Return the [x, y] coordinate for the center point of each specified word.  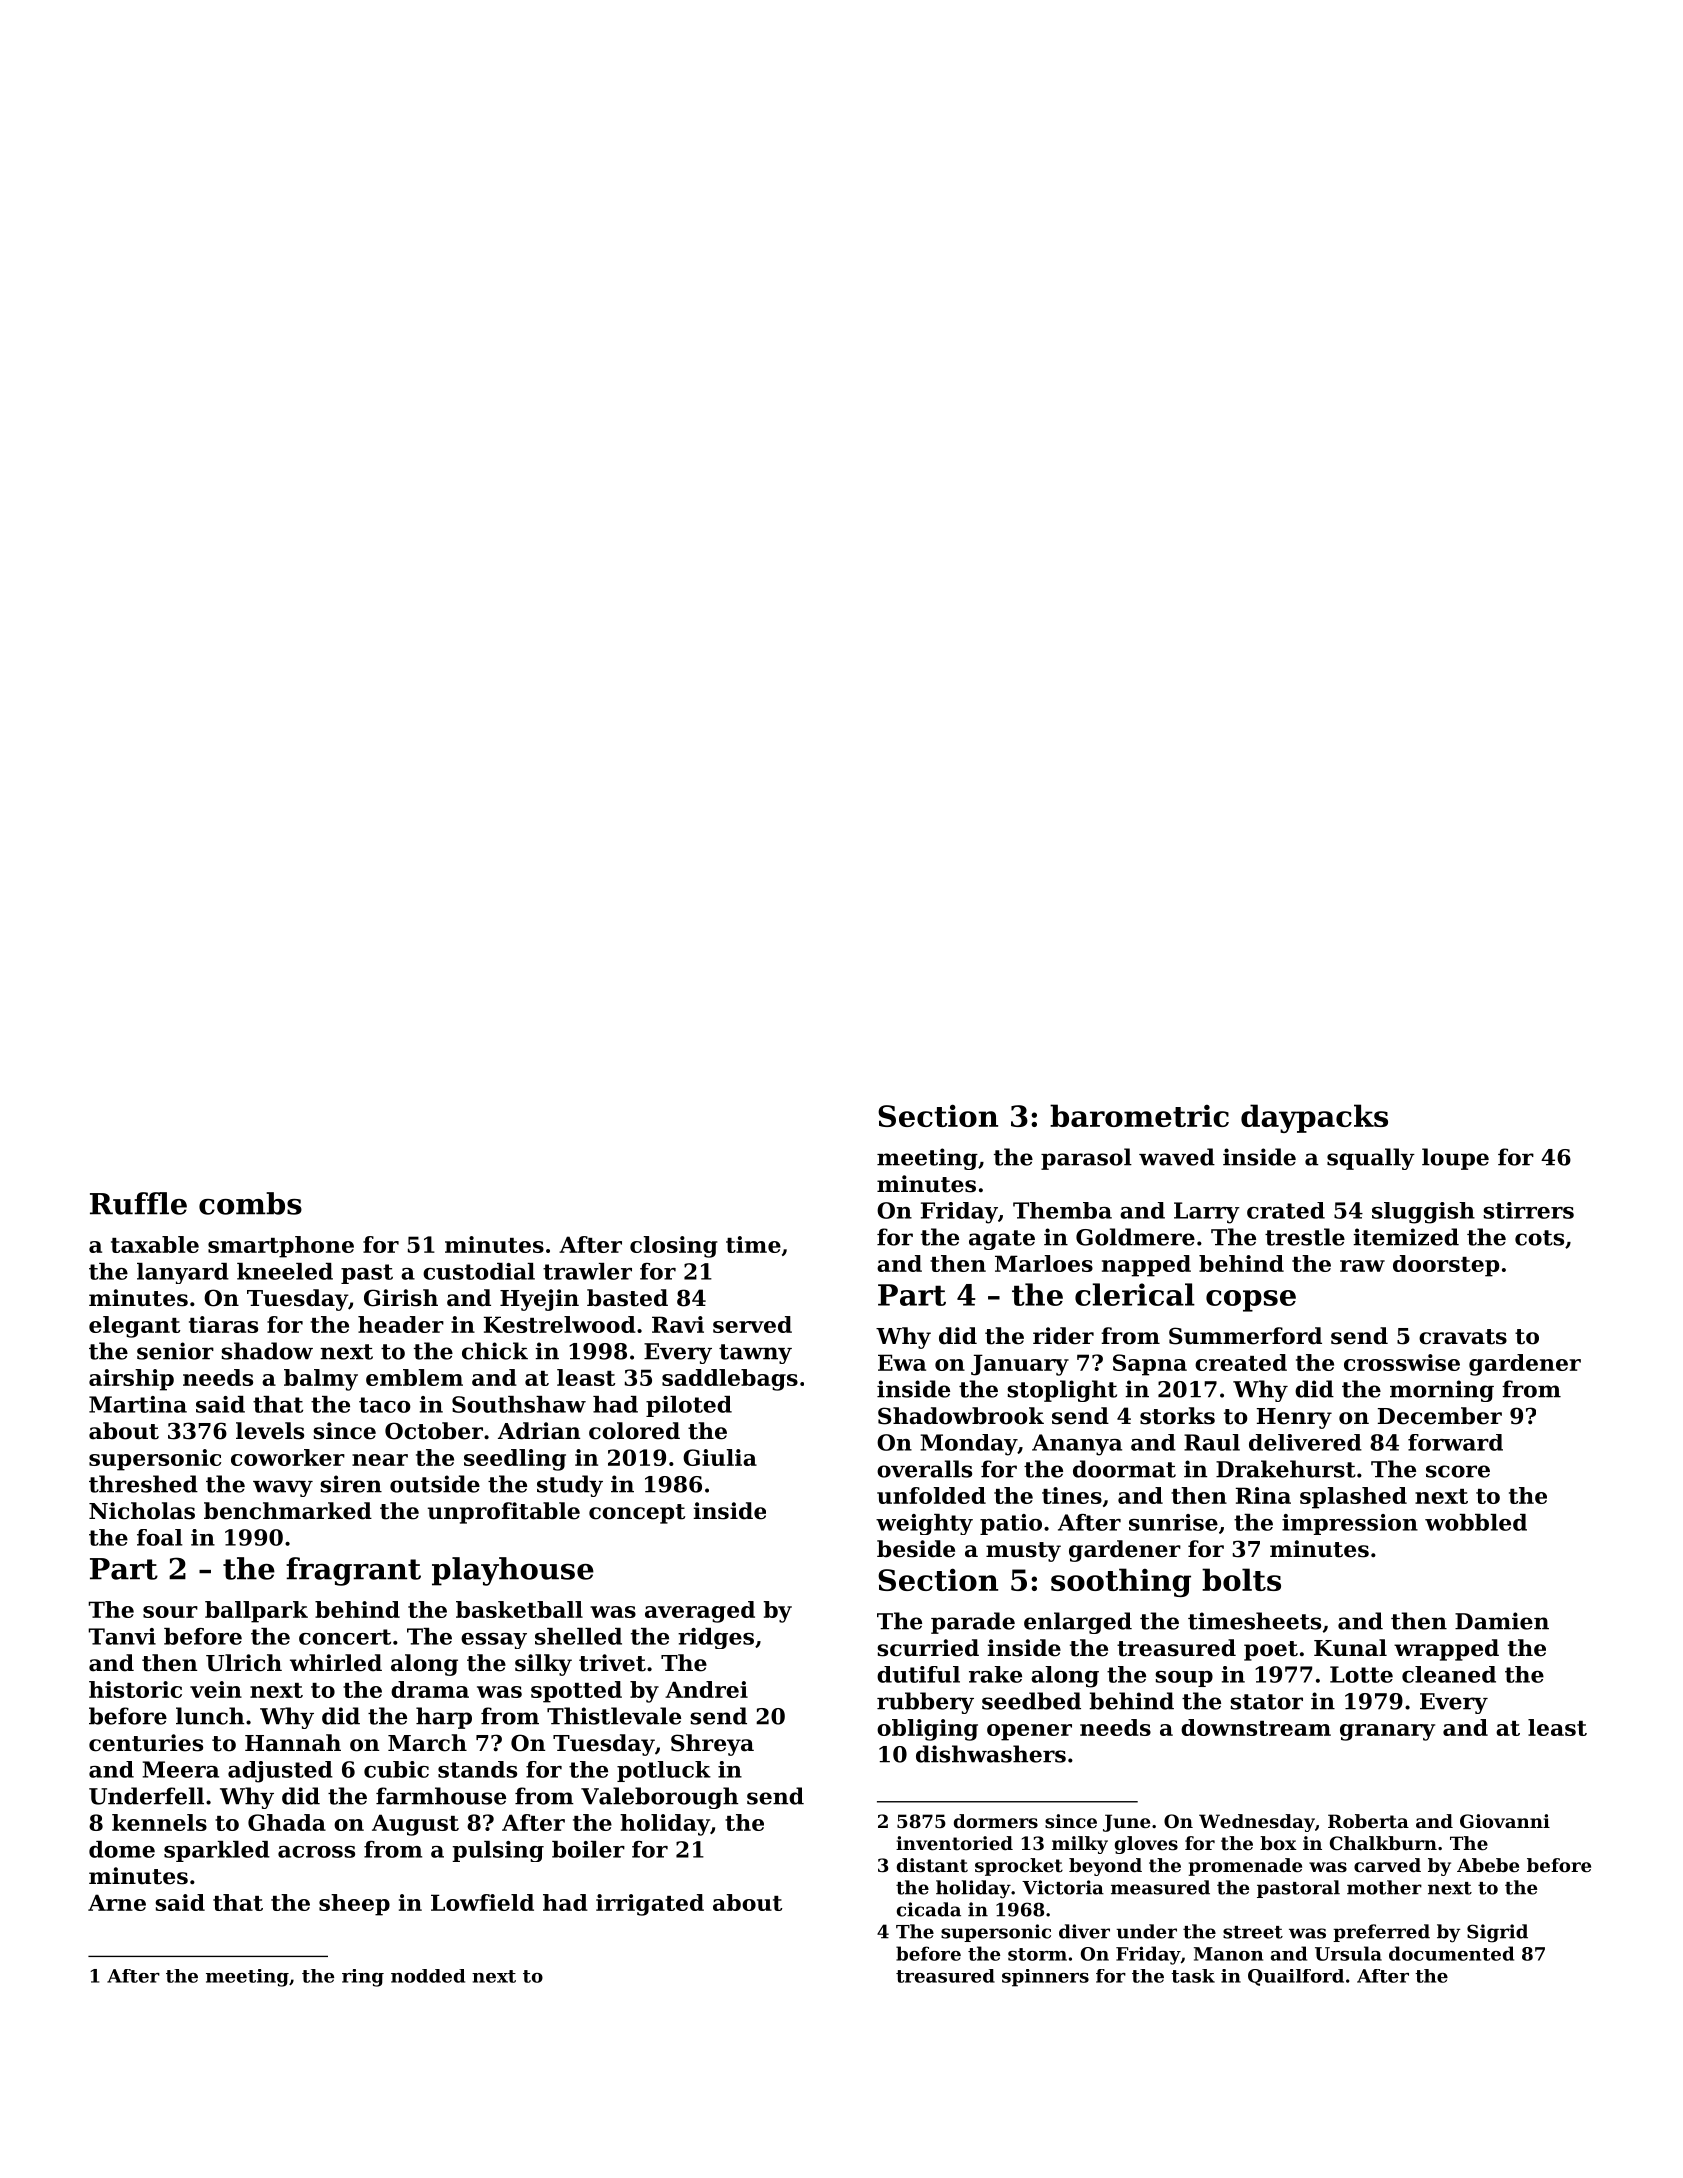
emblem [414, 1377]
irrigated [650, 1905]
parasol [1086, 1159]
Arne [117, 1902]
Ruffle [138, 1203]
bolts [1241, 1579]
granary [1387, 1732]
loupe [1455, 1159]
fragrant [353, 1571]
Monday [968, 1445]
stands [477, 1769]
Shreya [712, 1745]
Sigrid [1497, 1933]
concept [637, 1514]
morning [1442, 1391]
